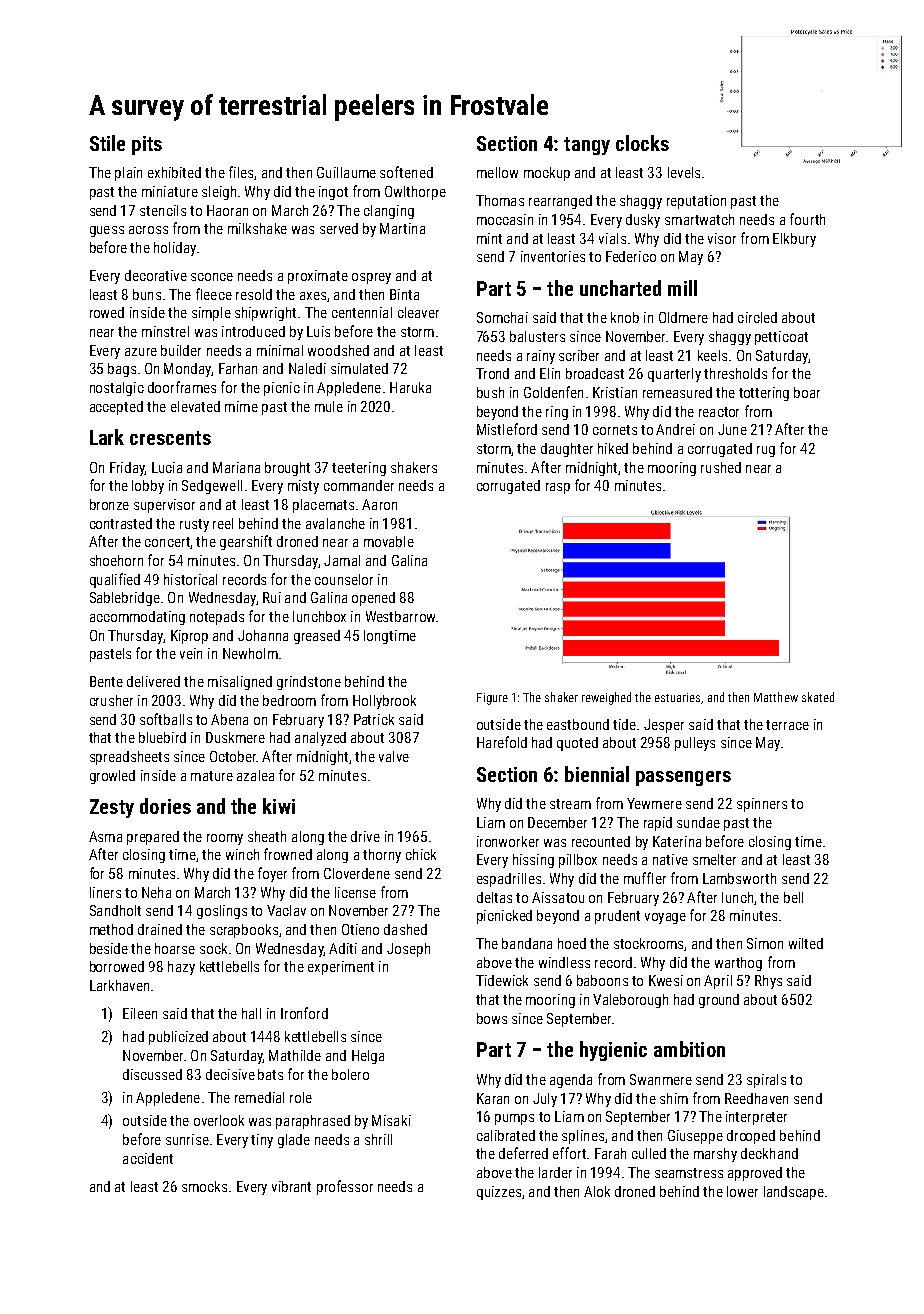 The width and height of the screenshot is (924, 1314). I want to click on Matthew, so click(776, 697).
